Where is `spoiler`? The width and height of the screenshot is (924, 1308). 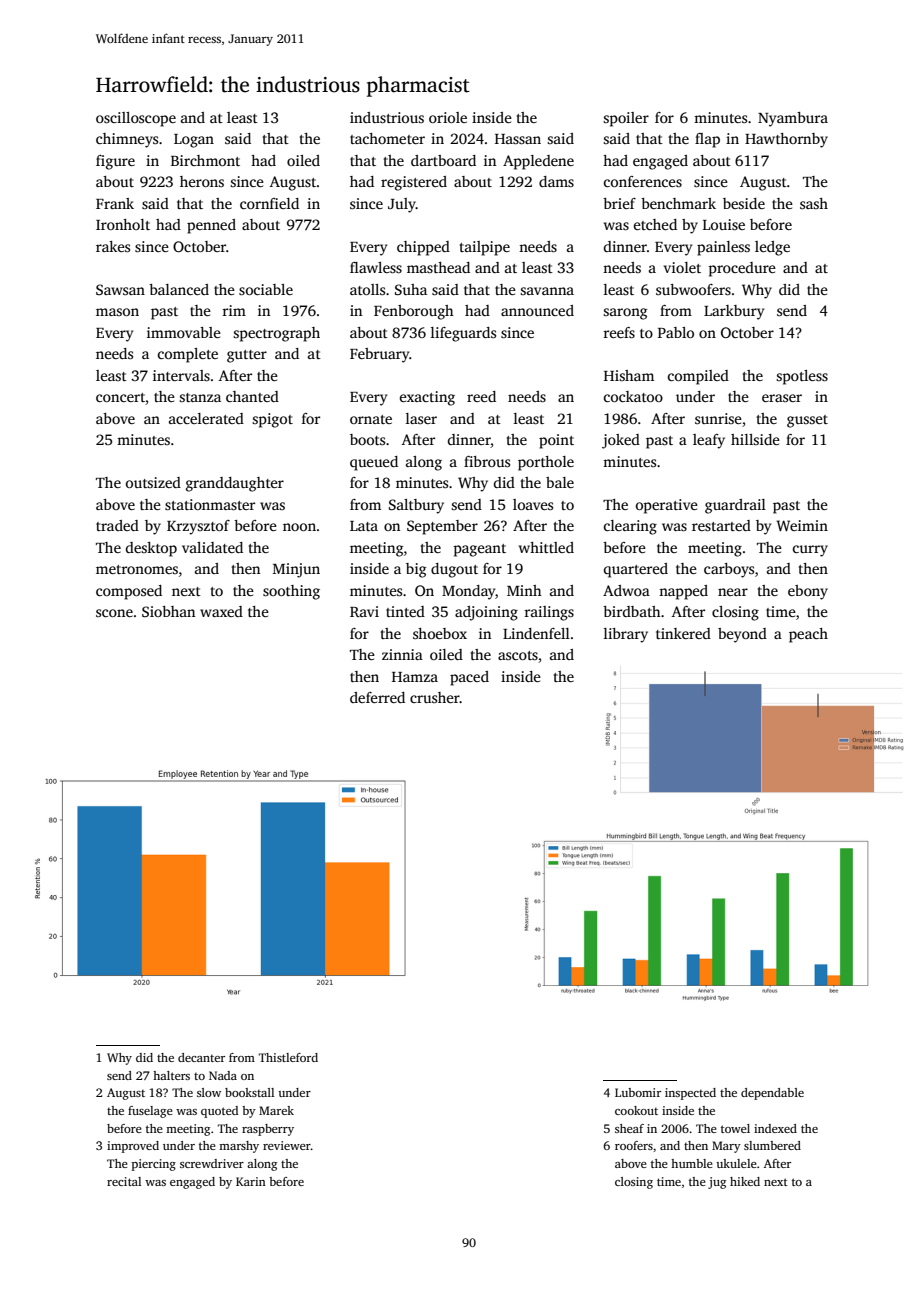
spoiler is located at coordinates (626, 119).
